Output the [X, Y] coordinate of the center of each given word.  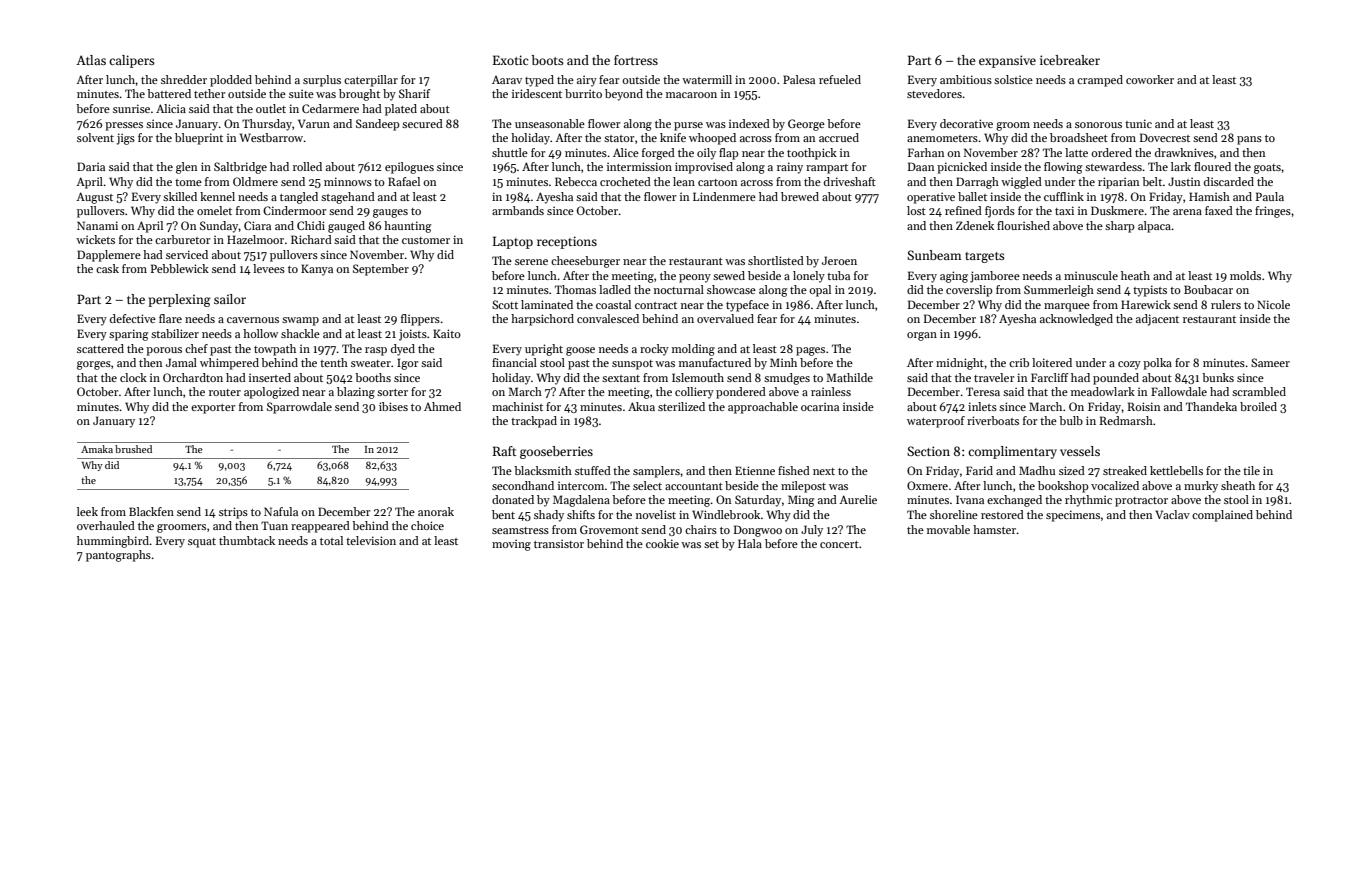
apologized [271, 393]
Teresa [983, 391]
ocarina [820, 406]
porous [164, 351]
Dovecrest [1165, 137]
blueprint [199, 139]
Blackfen [151, 511]
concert [839, 544]
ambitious [966, 79]
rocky [654, 350]
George [806, 125]
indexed [749, 123]
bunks [1218, 377]
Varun [314, 123]
